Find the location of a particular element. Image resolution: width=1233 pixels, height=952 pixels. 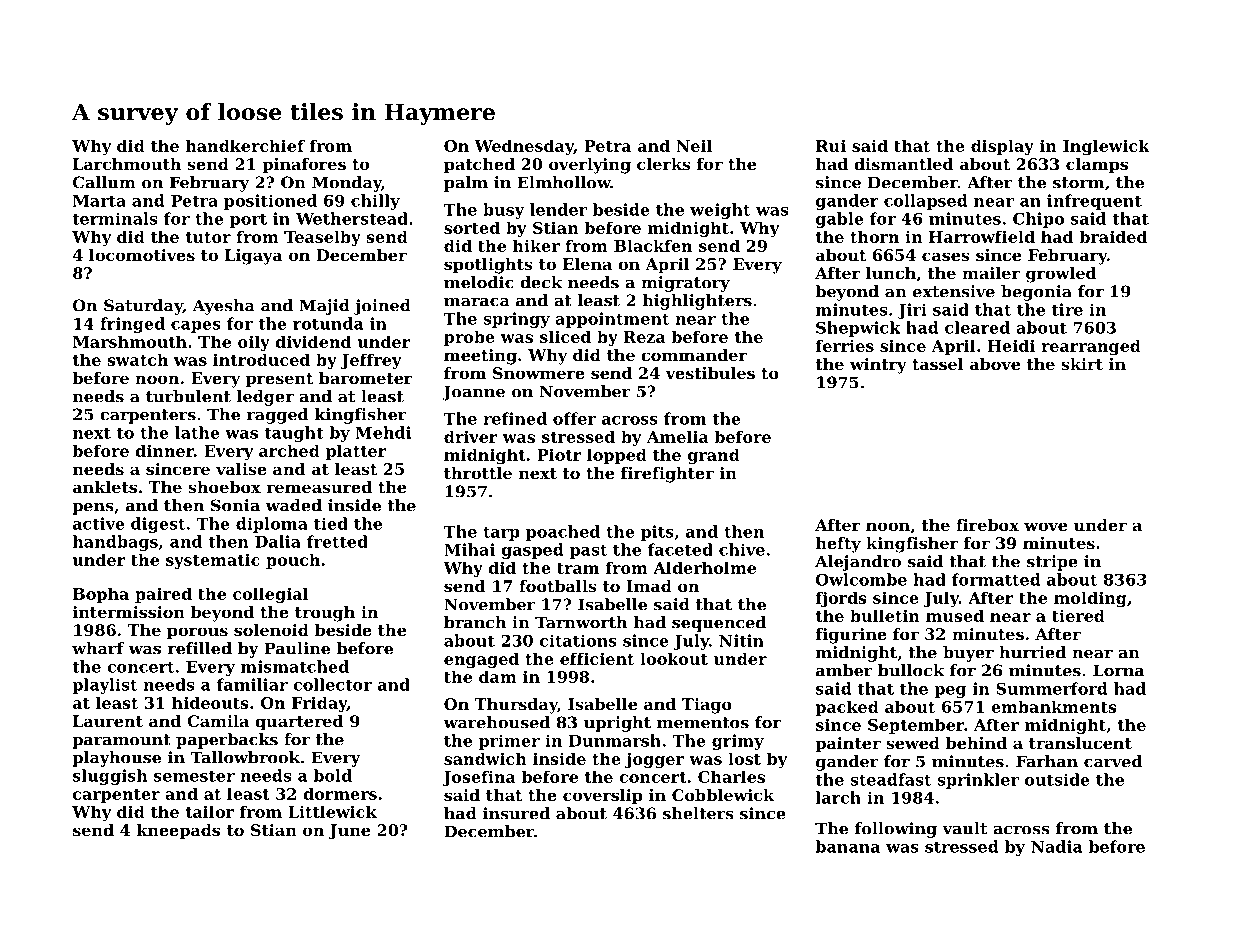

display is located at coordinates (1002, 147).
